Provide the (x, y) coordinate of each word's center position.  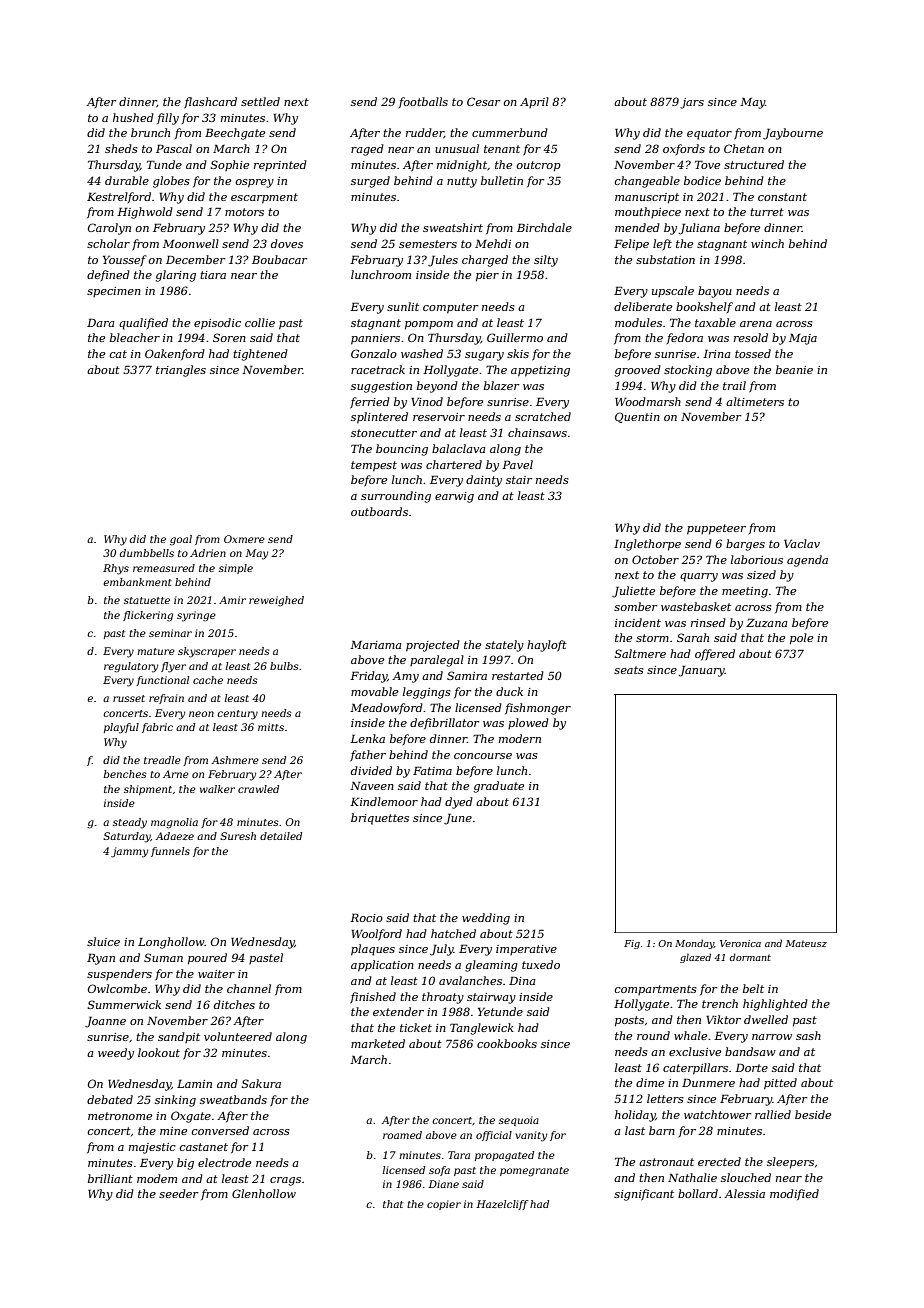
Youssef (125, 261)
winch (767, 243)
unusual (457, 148)
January (702, 671)
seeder (179, 1193)
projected (433, 646)
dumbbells (147, 553)
